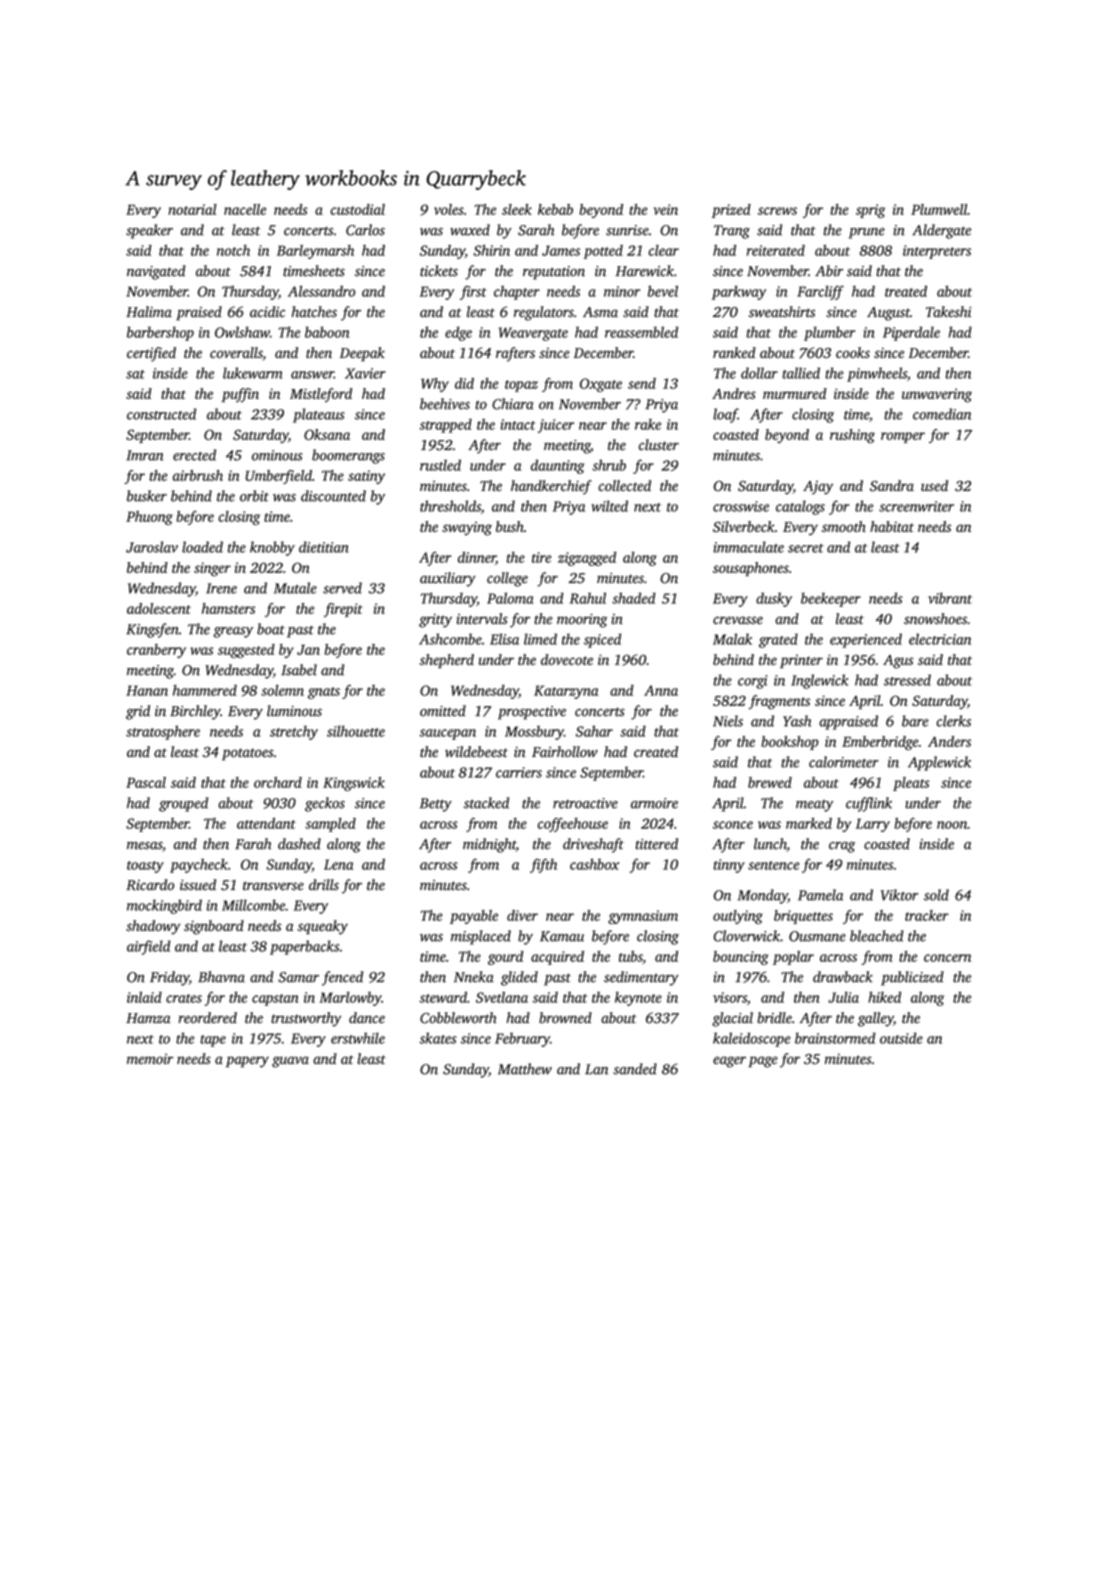 The width and height of the screenshot is (1098, 1590). What do you see at coordinates (290, 1062) in the screenshot?
I see `guava` at bounding box center [290, 1062].
